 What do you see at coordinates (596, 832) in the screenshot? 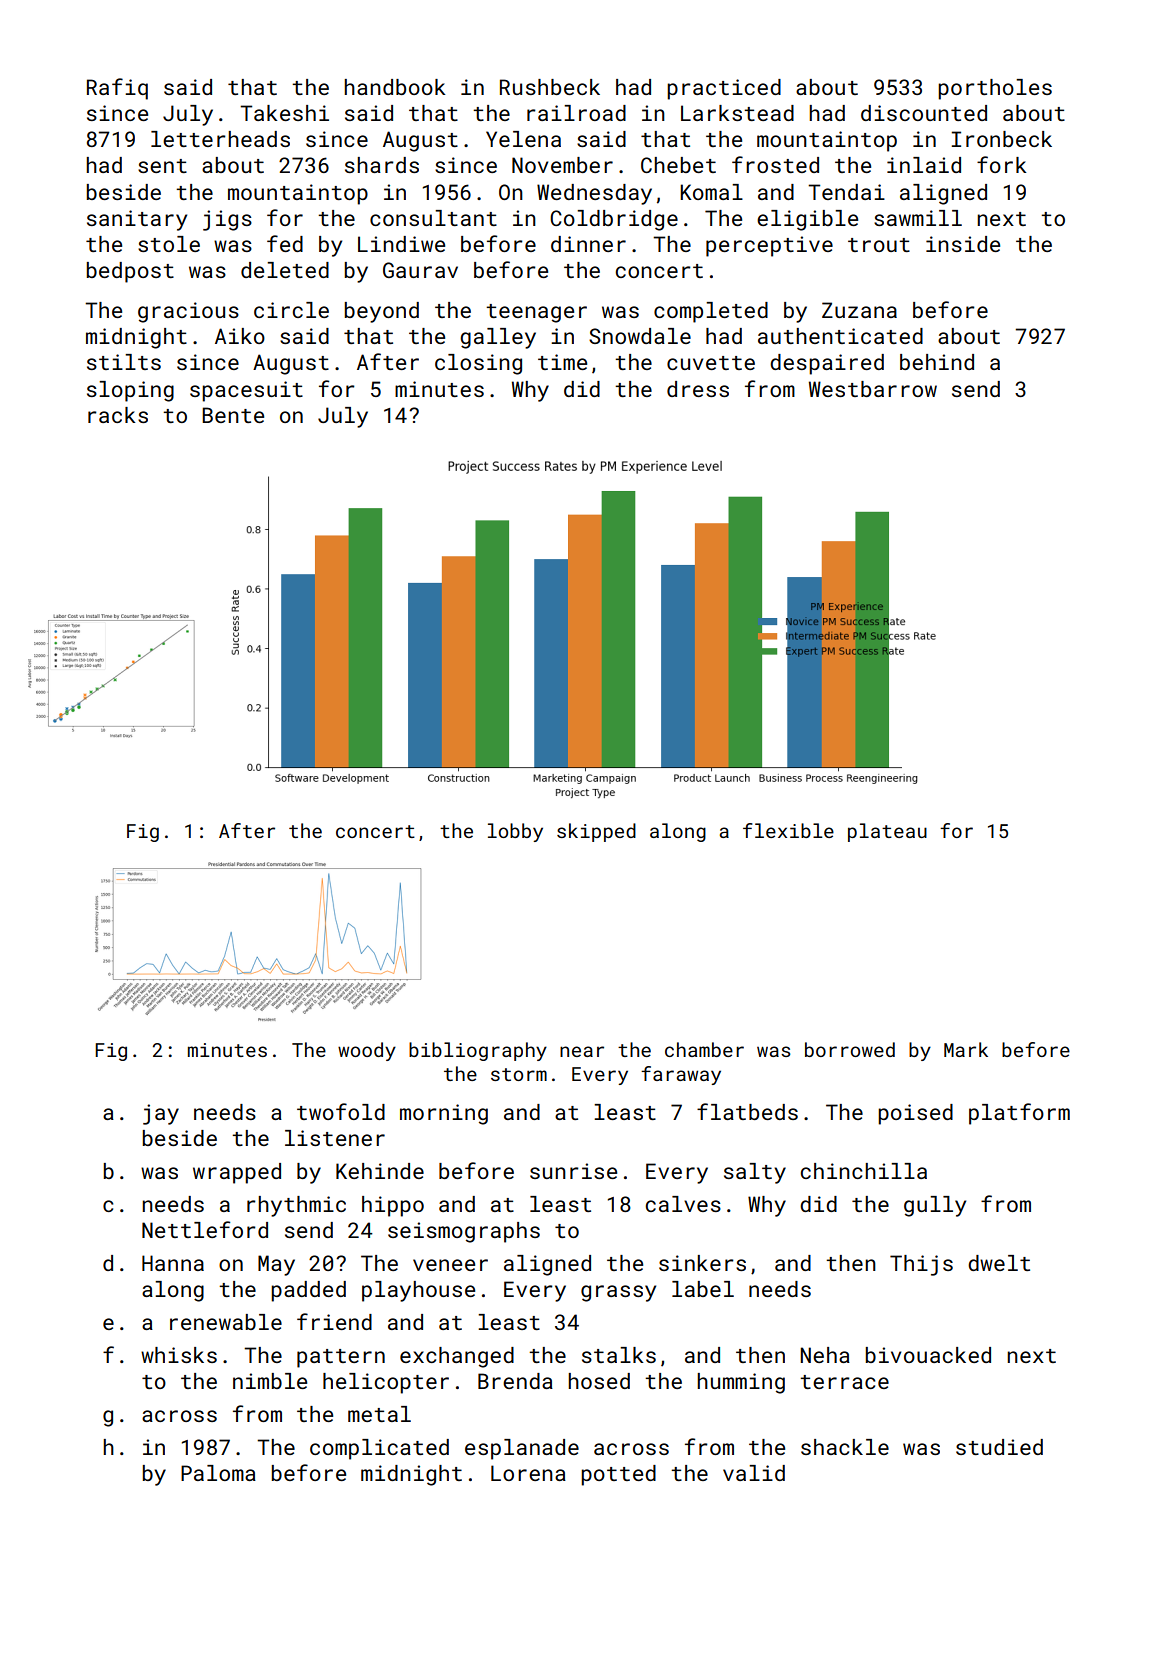
I see `skipped` at bounding box center [596, 832].
